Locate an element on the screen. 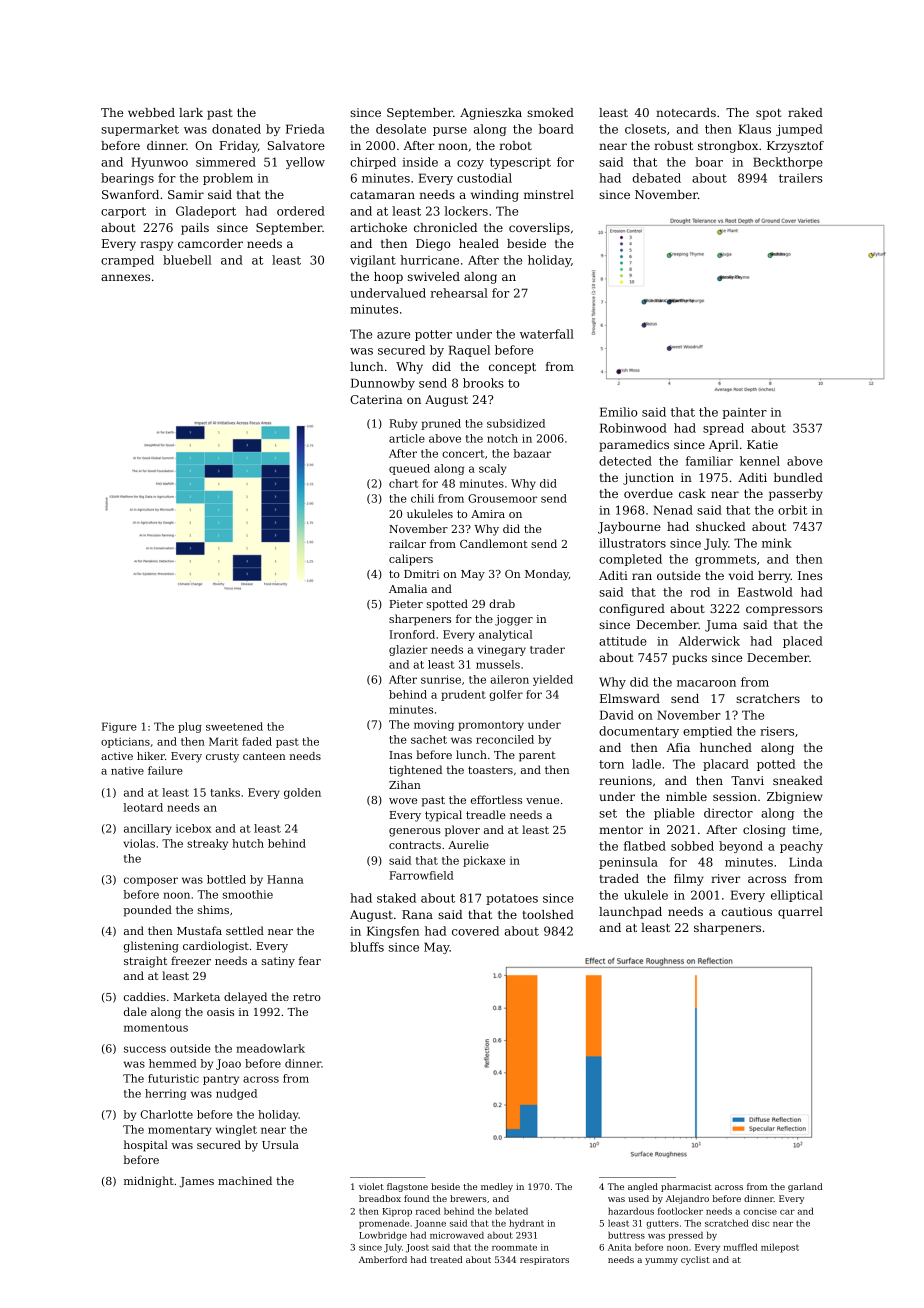 The height and width of the screenshot is (1308, 924). analytical is located at coordinates (505, 635).
